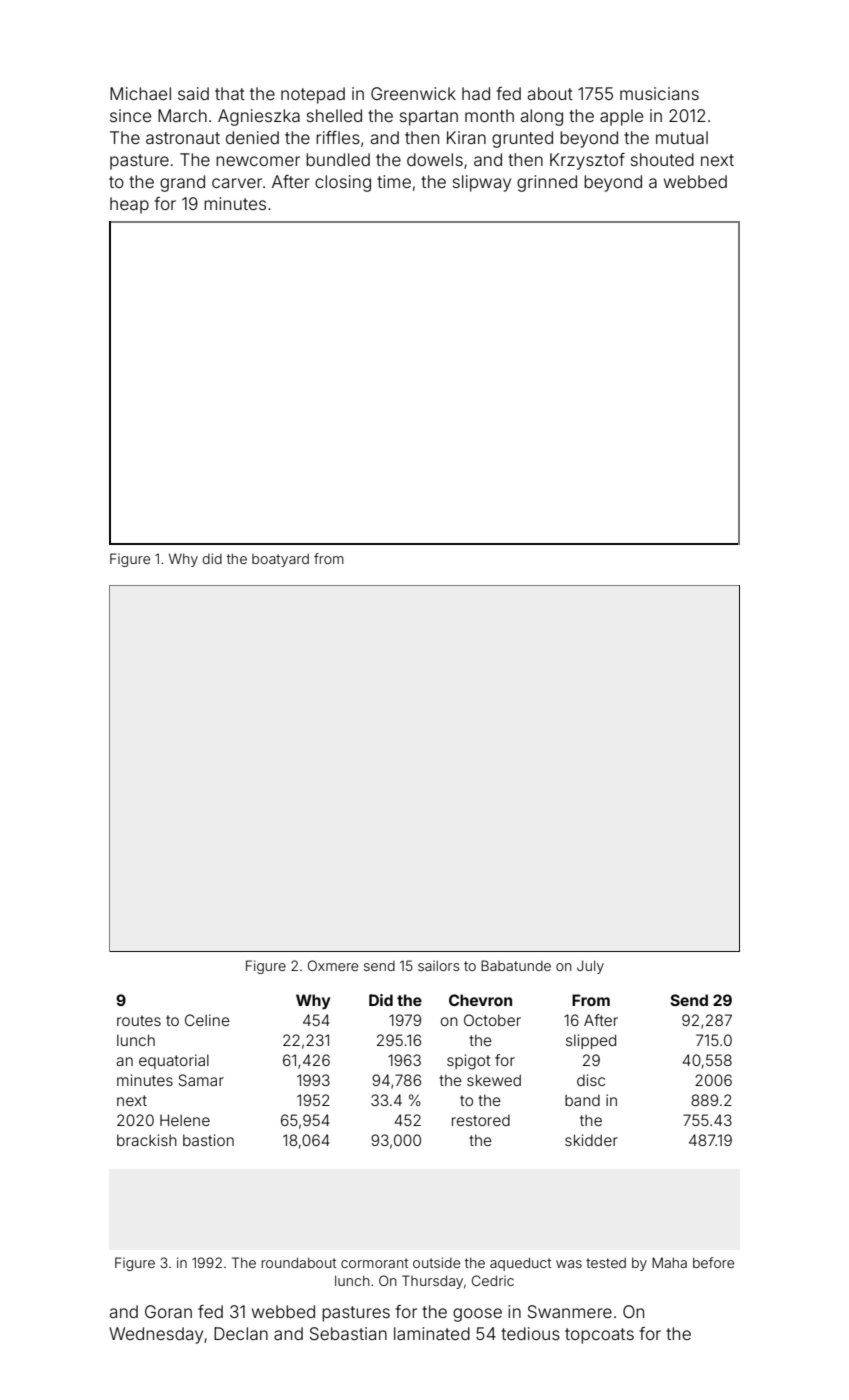  What do you see at coordinates (591, 1140) in the image?
I see `skidder` at bounding box center [591, 1140].
